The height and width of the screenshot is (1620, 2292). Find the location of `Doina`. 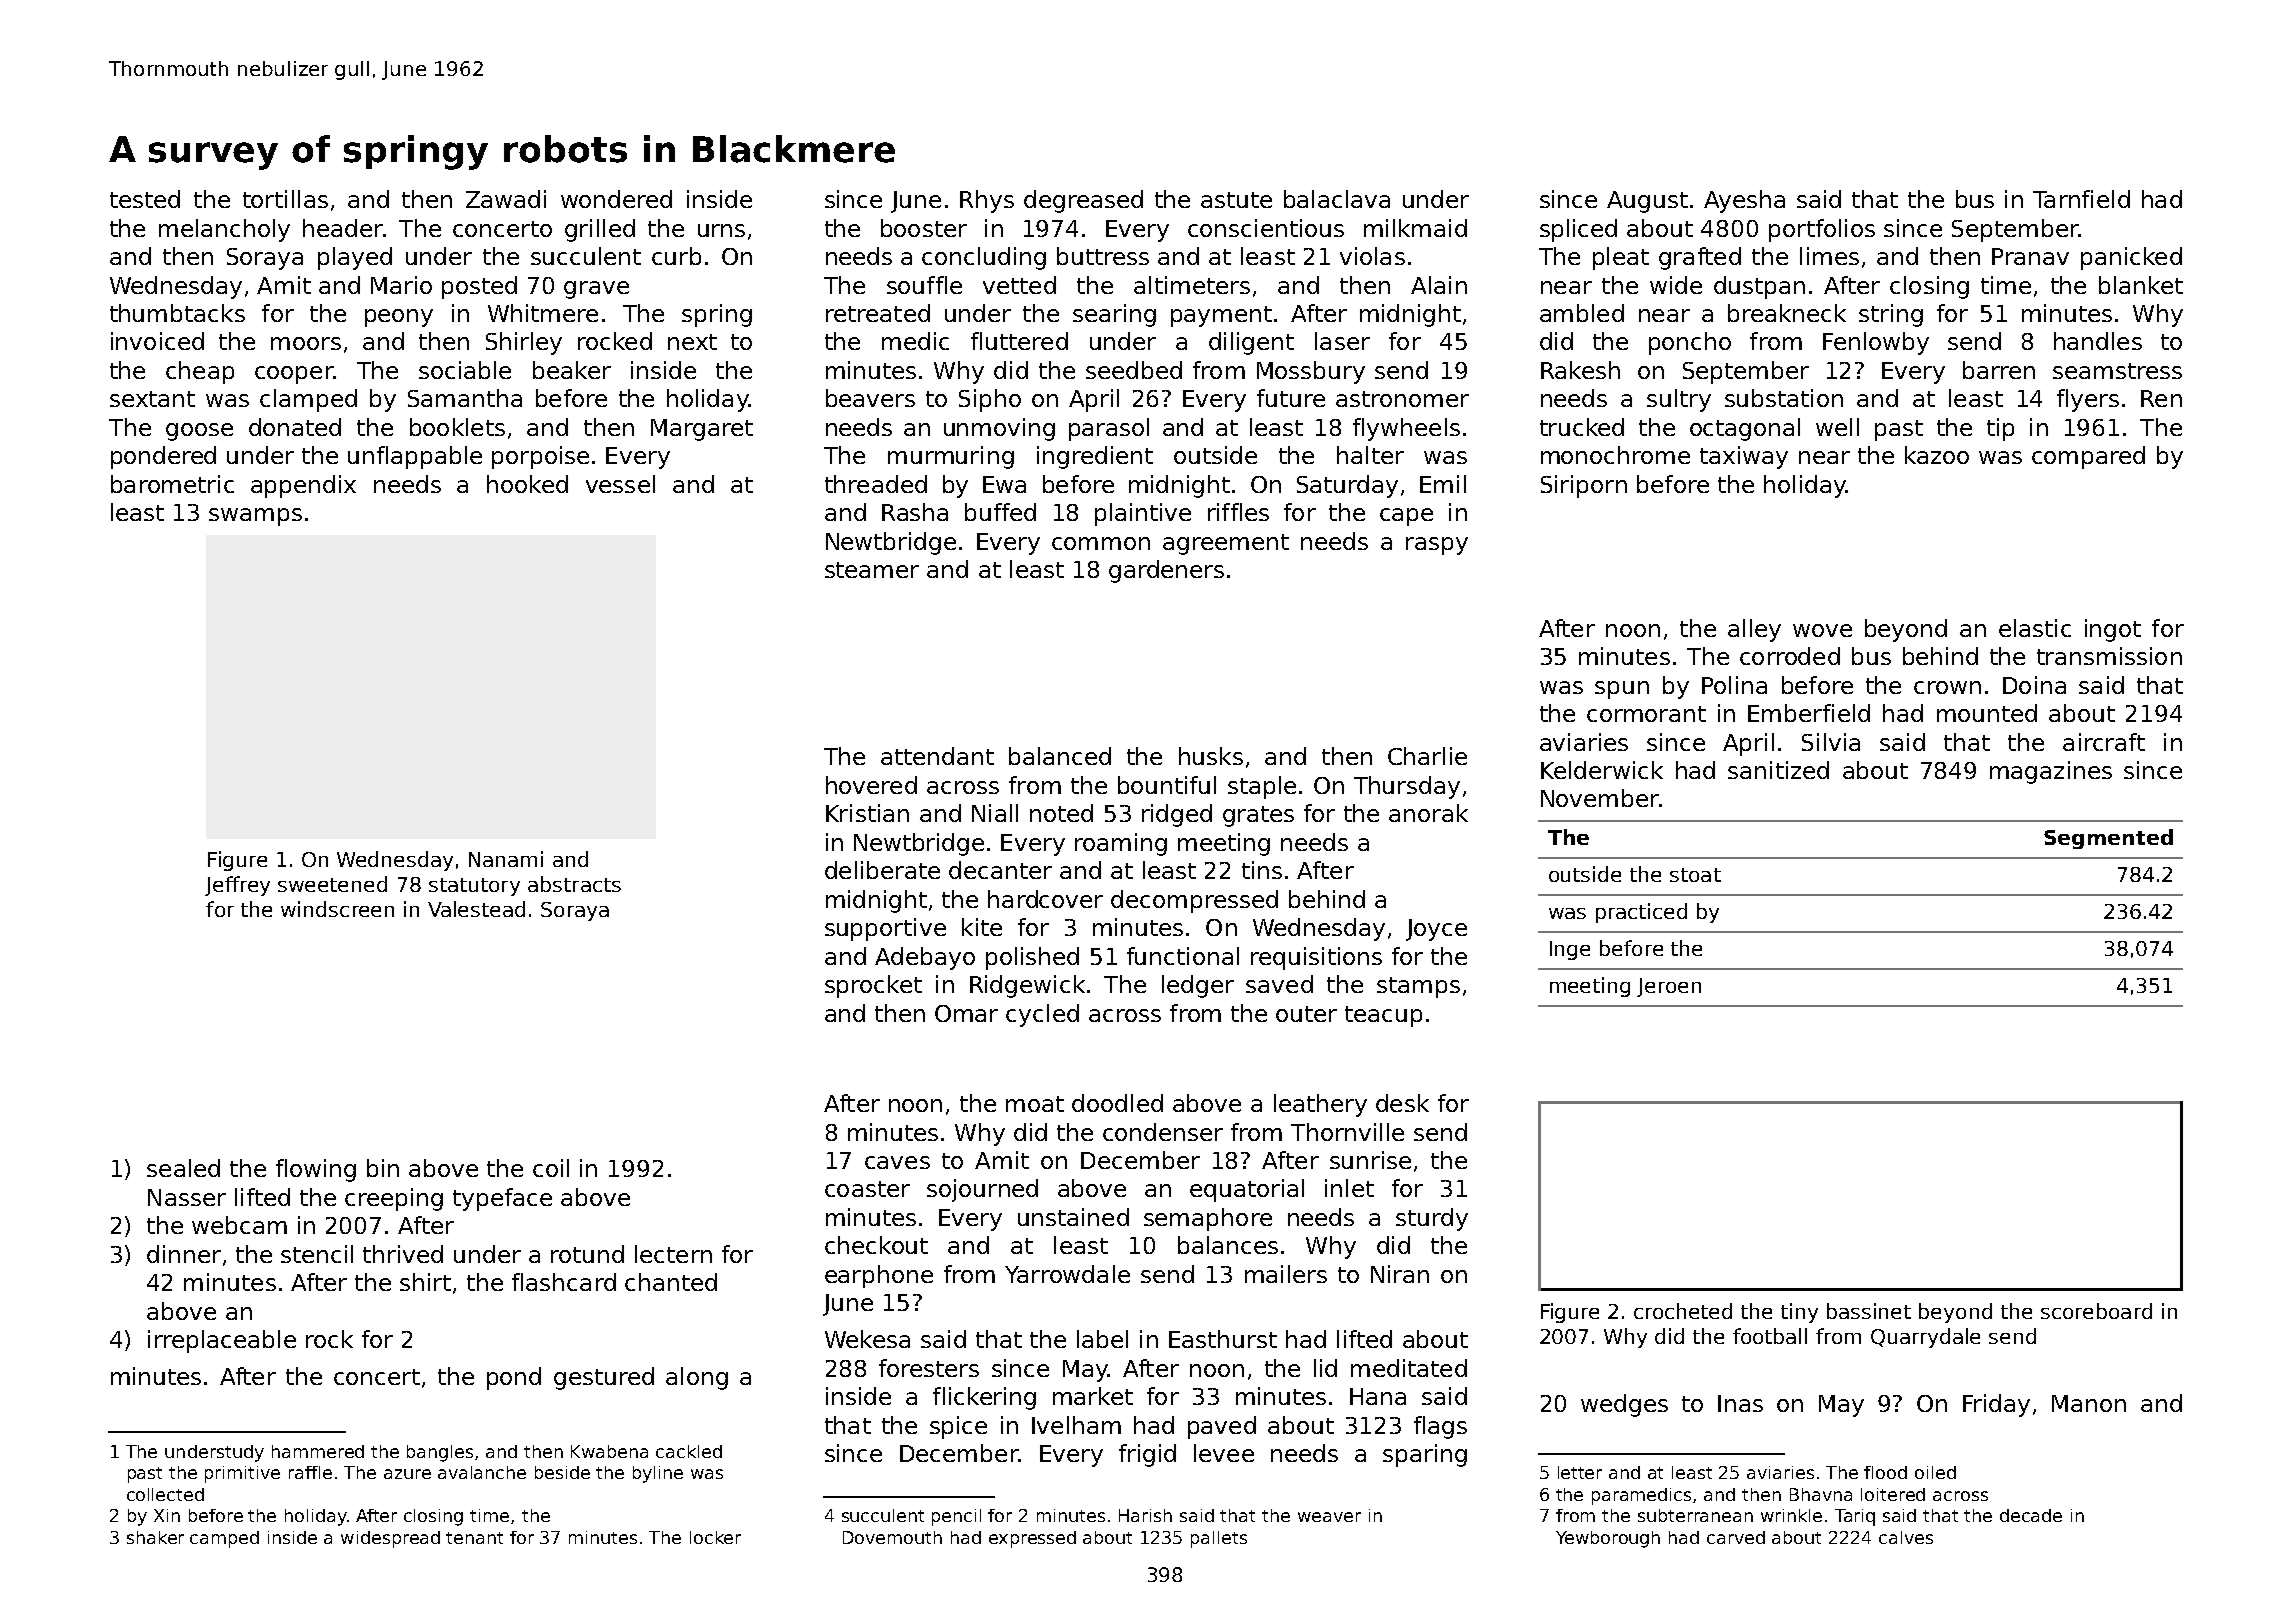

Doina is located at coordinates (2034, 685).
